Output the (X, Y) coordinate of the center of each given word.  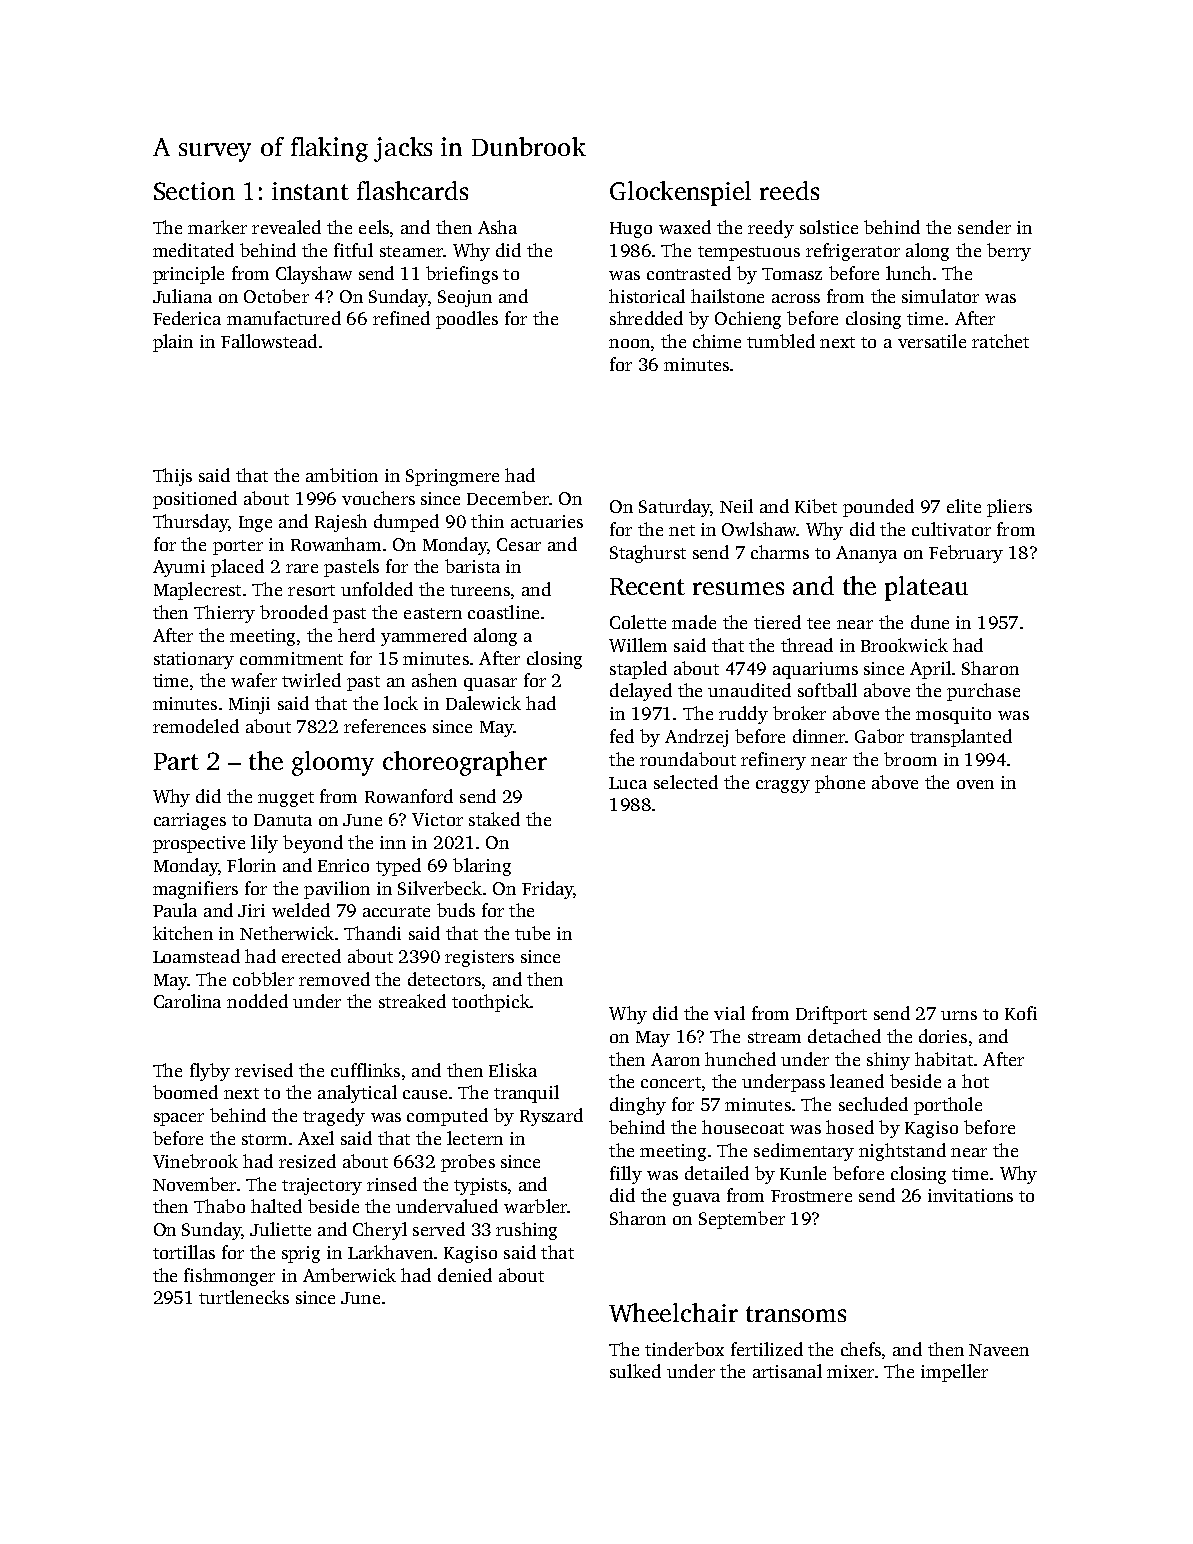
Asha (497, 227)
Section (194, 191)
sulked (635, 1371)
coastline (503, 612)
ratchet (1000, 341)
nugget (286, 799)
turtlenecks (244, 1297)
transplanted (961, 738)
